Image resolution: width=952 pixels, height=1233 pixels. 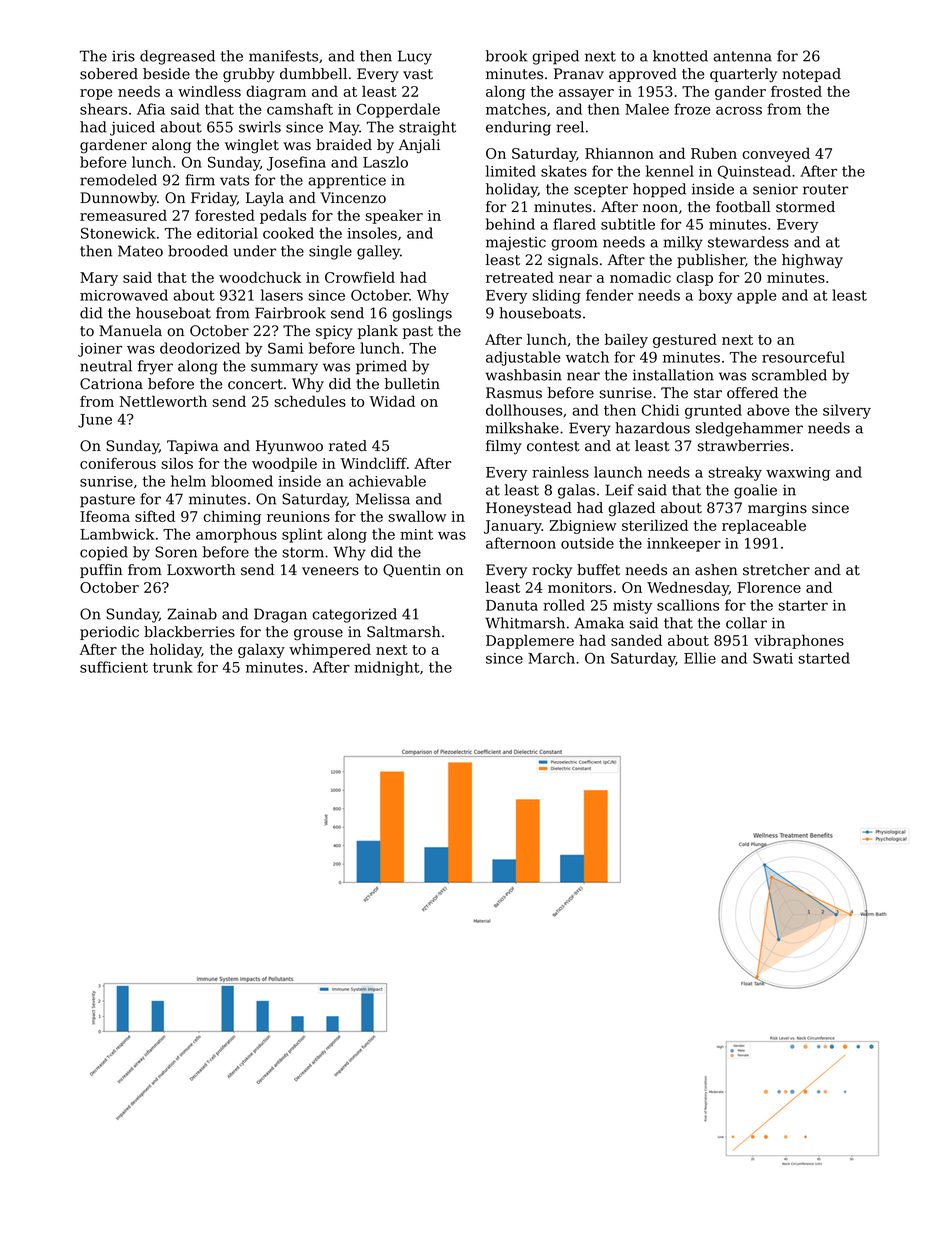 What do you see at coordinates (776, 154) in the screenshot?
I see `conveyed` at bounding box center [776, 154].
